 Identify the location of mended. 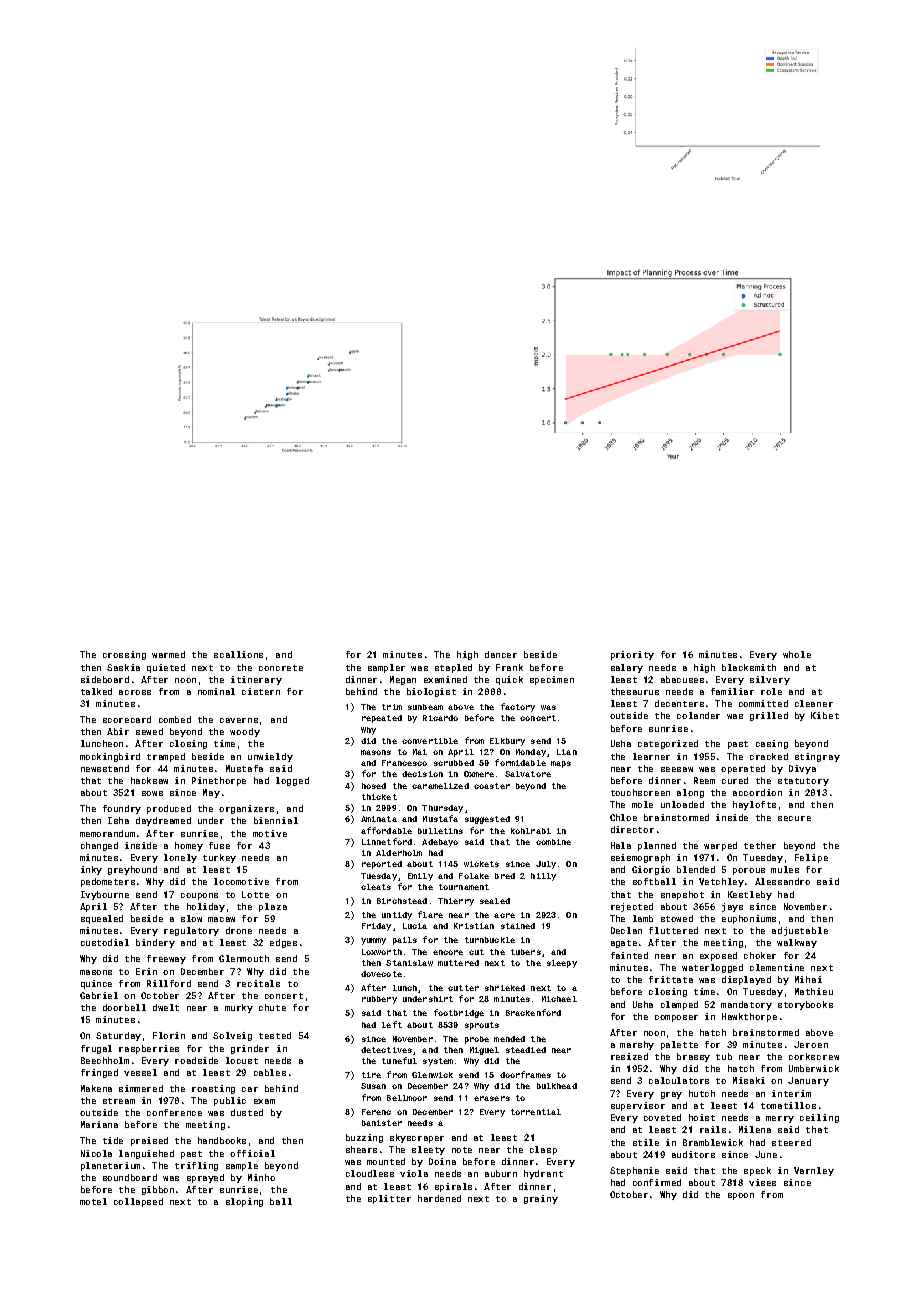
(509, 1039).
